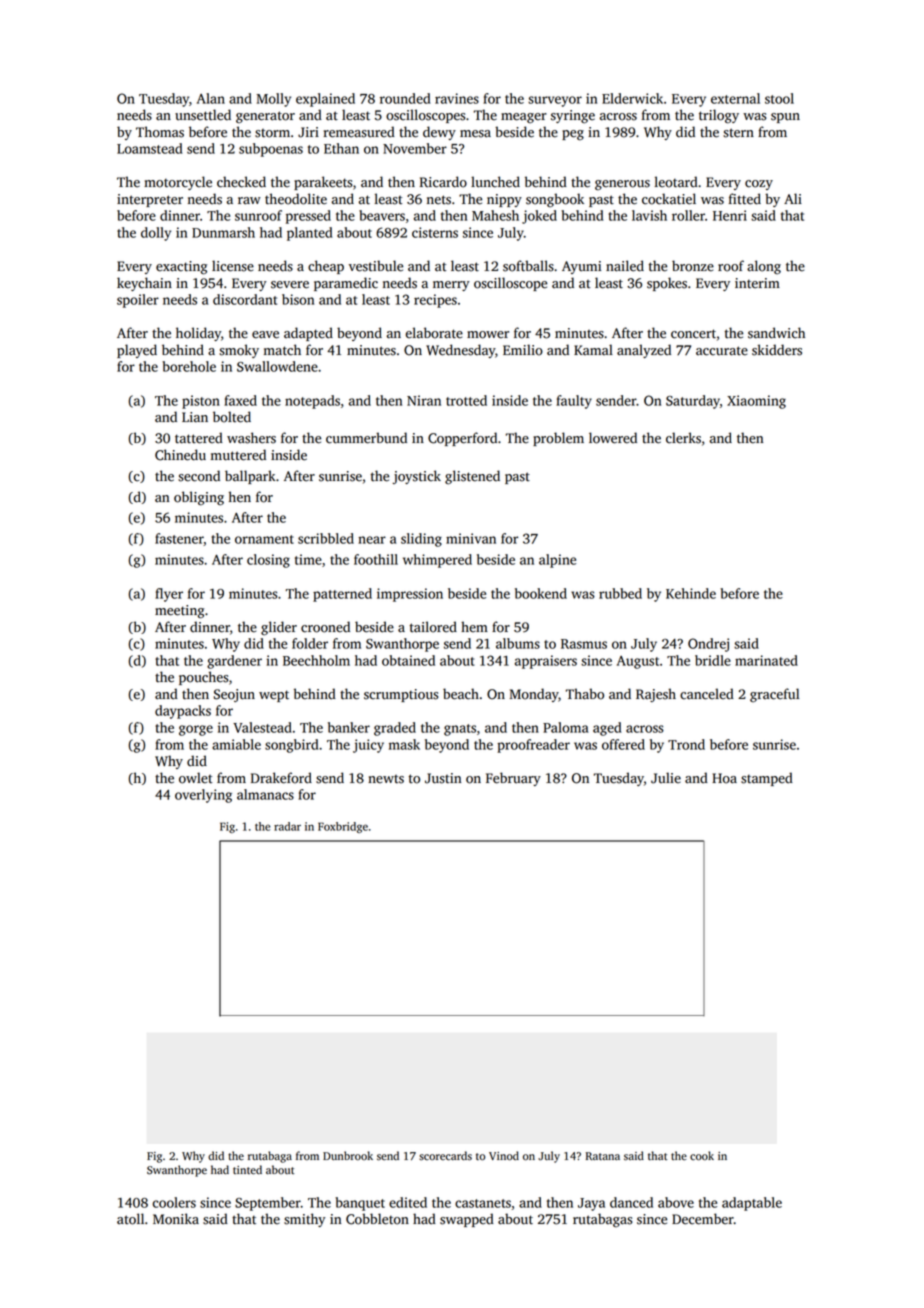 This screenshot has height=1308, width=924. Describe the element at coordinates (457, 98) in the screenshot. I see `ravines` at that location.
